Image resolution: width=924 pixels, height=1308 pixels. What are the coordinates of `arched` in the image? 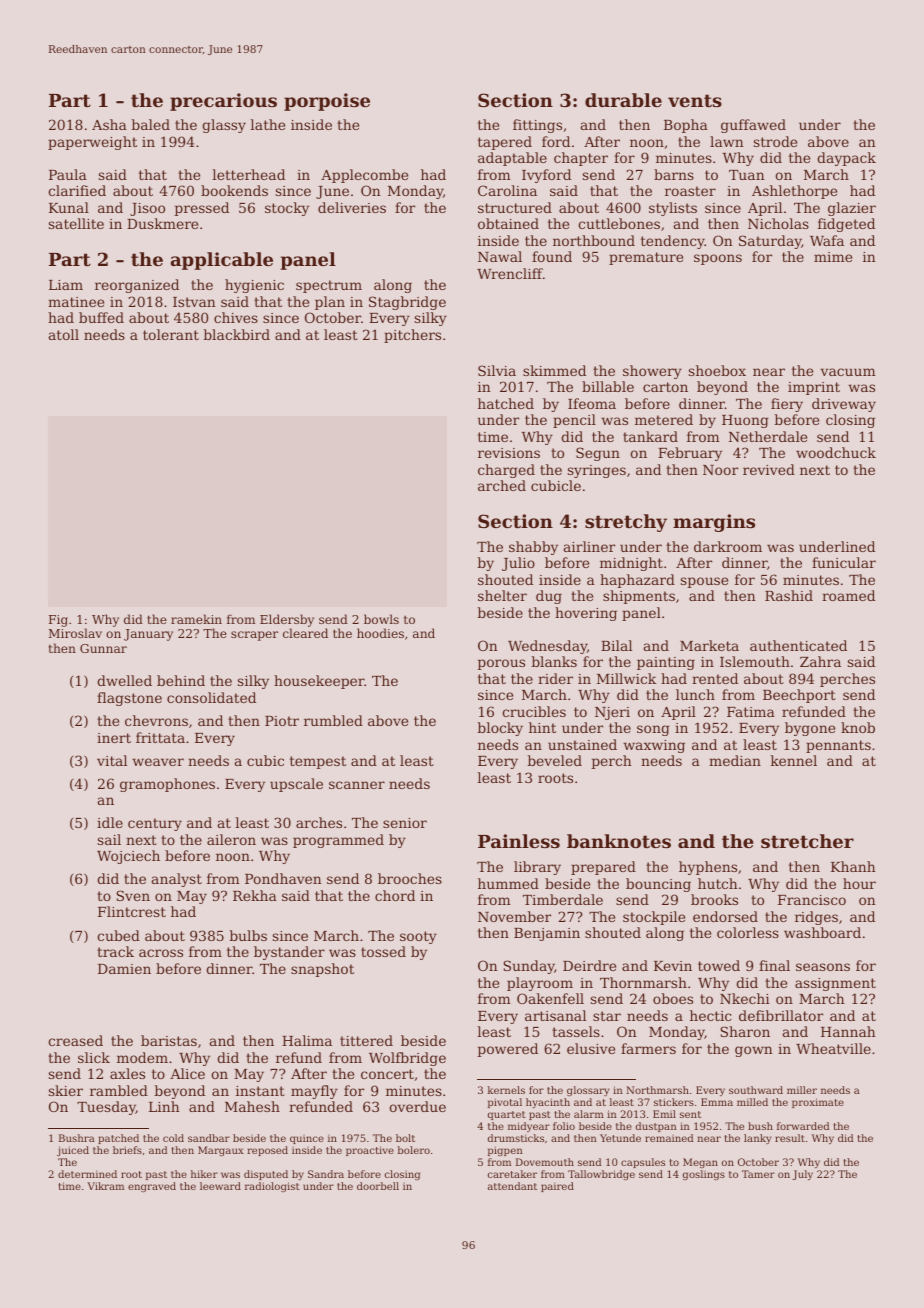 It's located at (502, 485).
